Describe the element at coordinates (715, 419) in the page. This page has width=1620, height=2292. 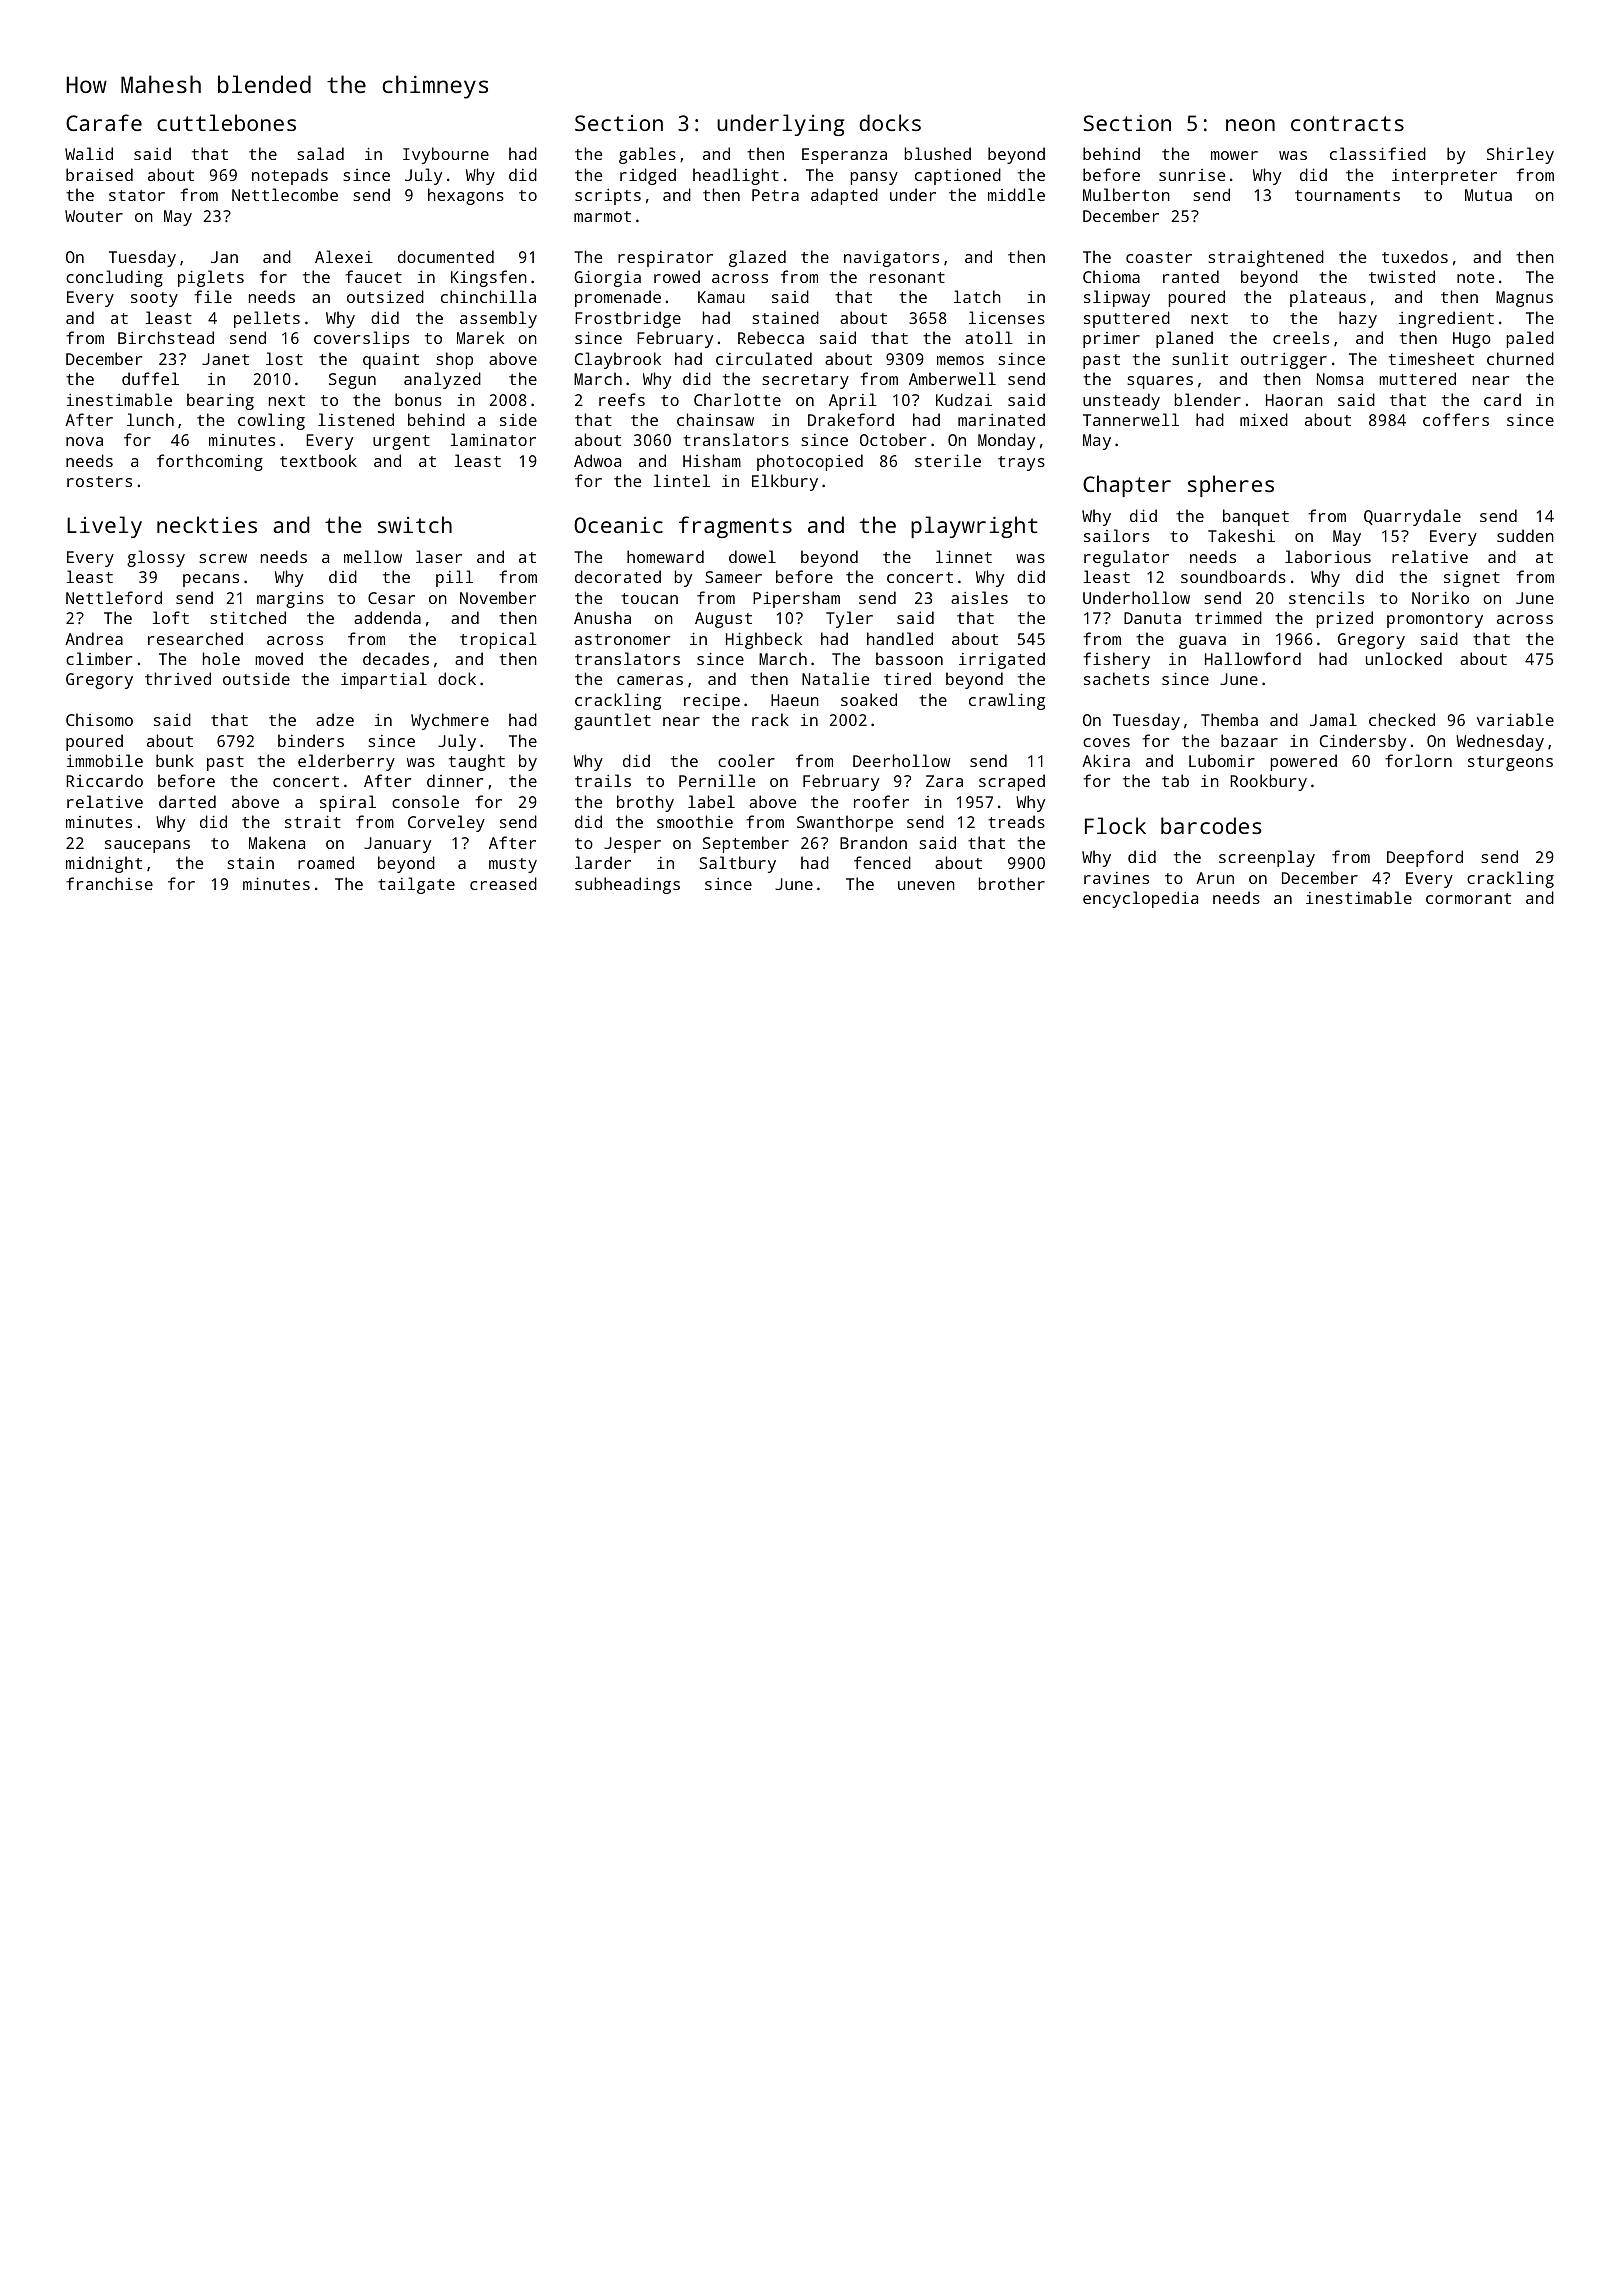
I see `chainsaw` at that location.
